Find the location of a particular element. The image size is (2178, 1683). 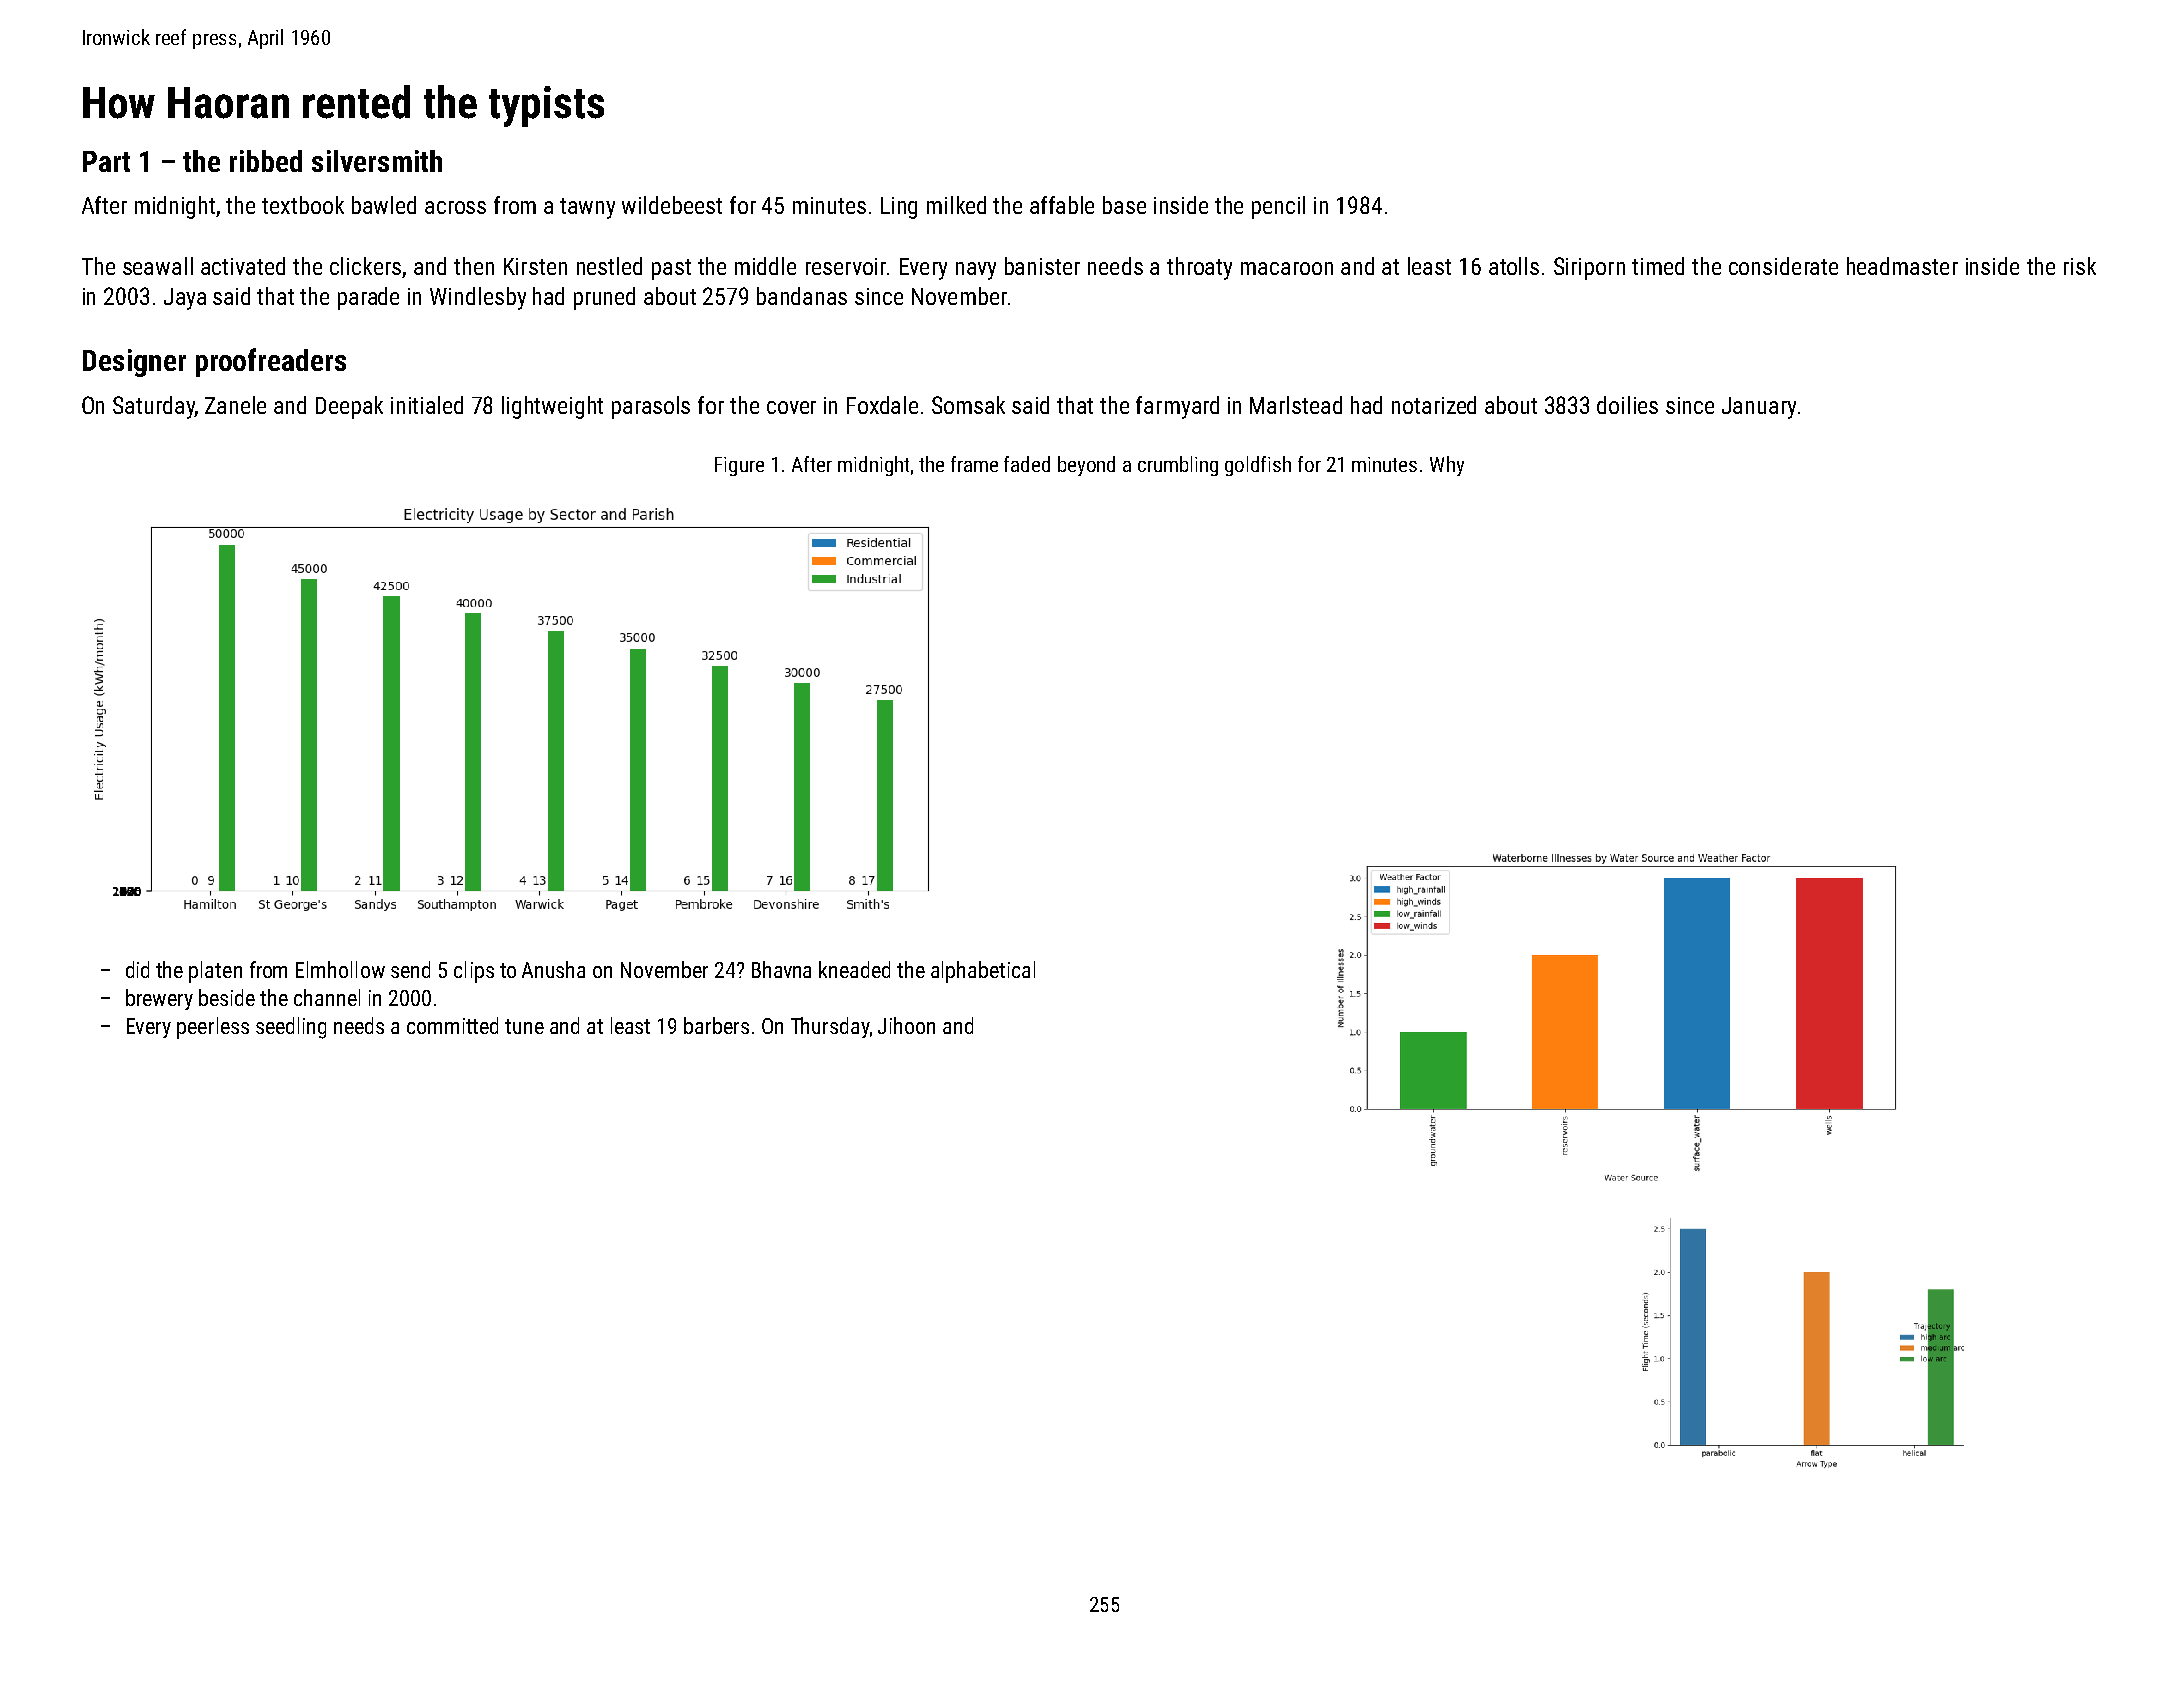

send is located at coordinates (410, 969).
